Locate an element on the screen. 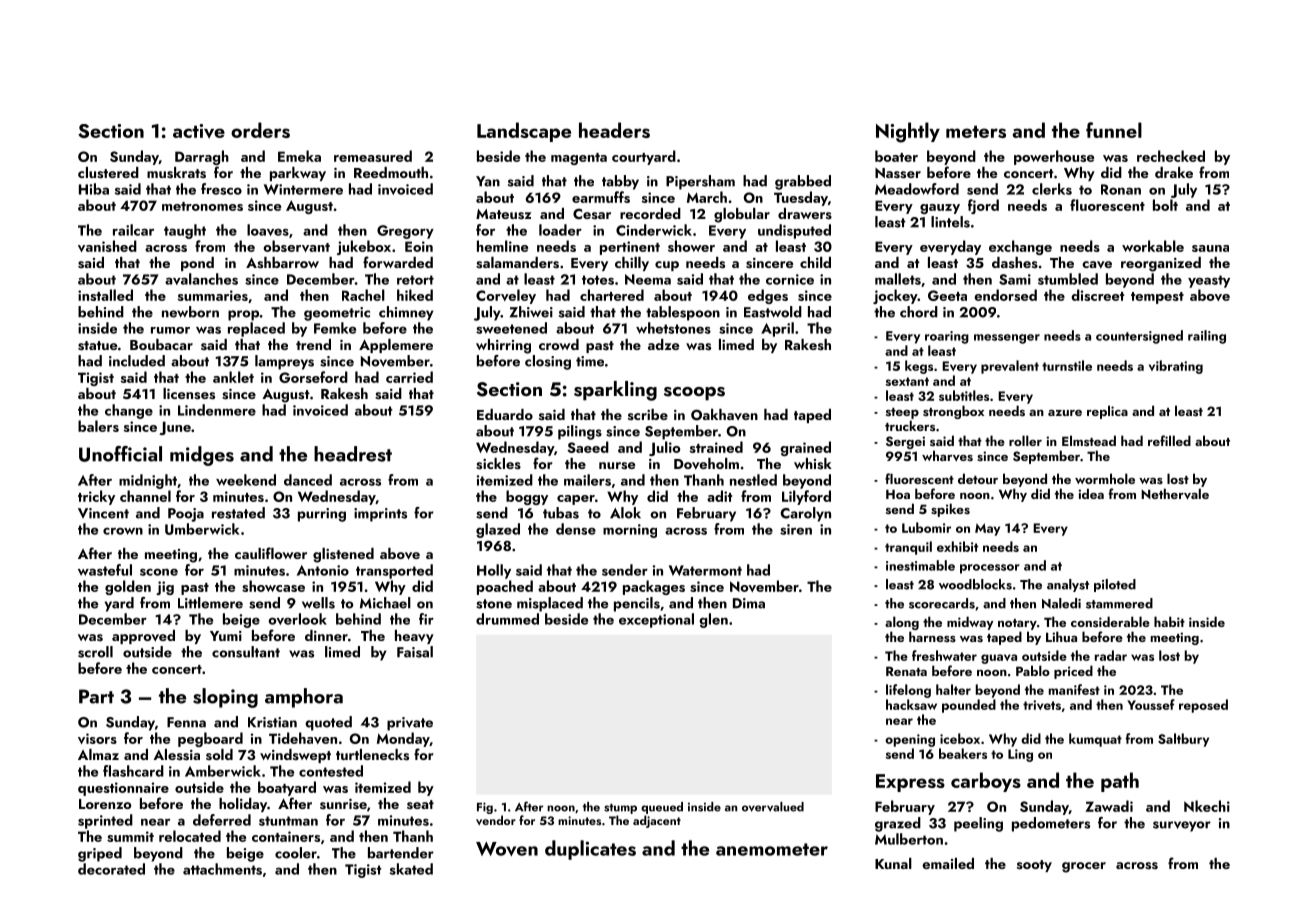  exceptional is located at coordinates (656, 620).
